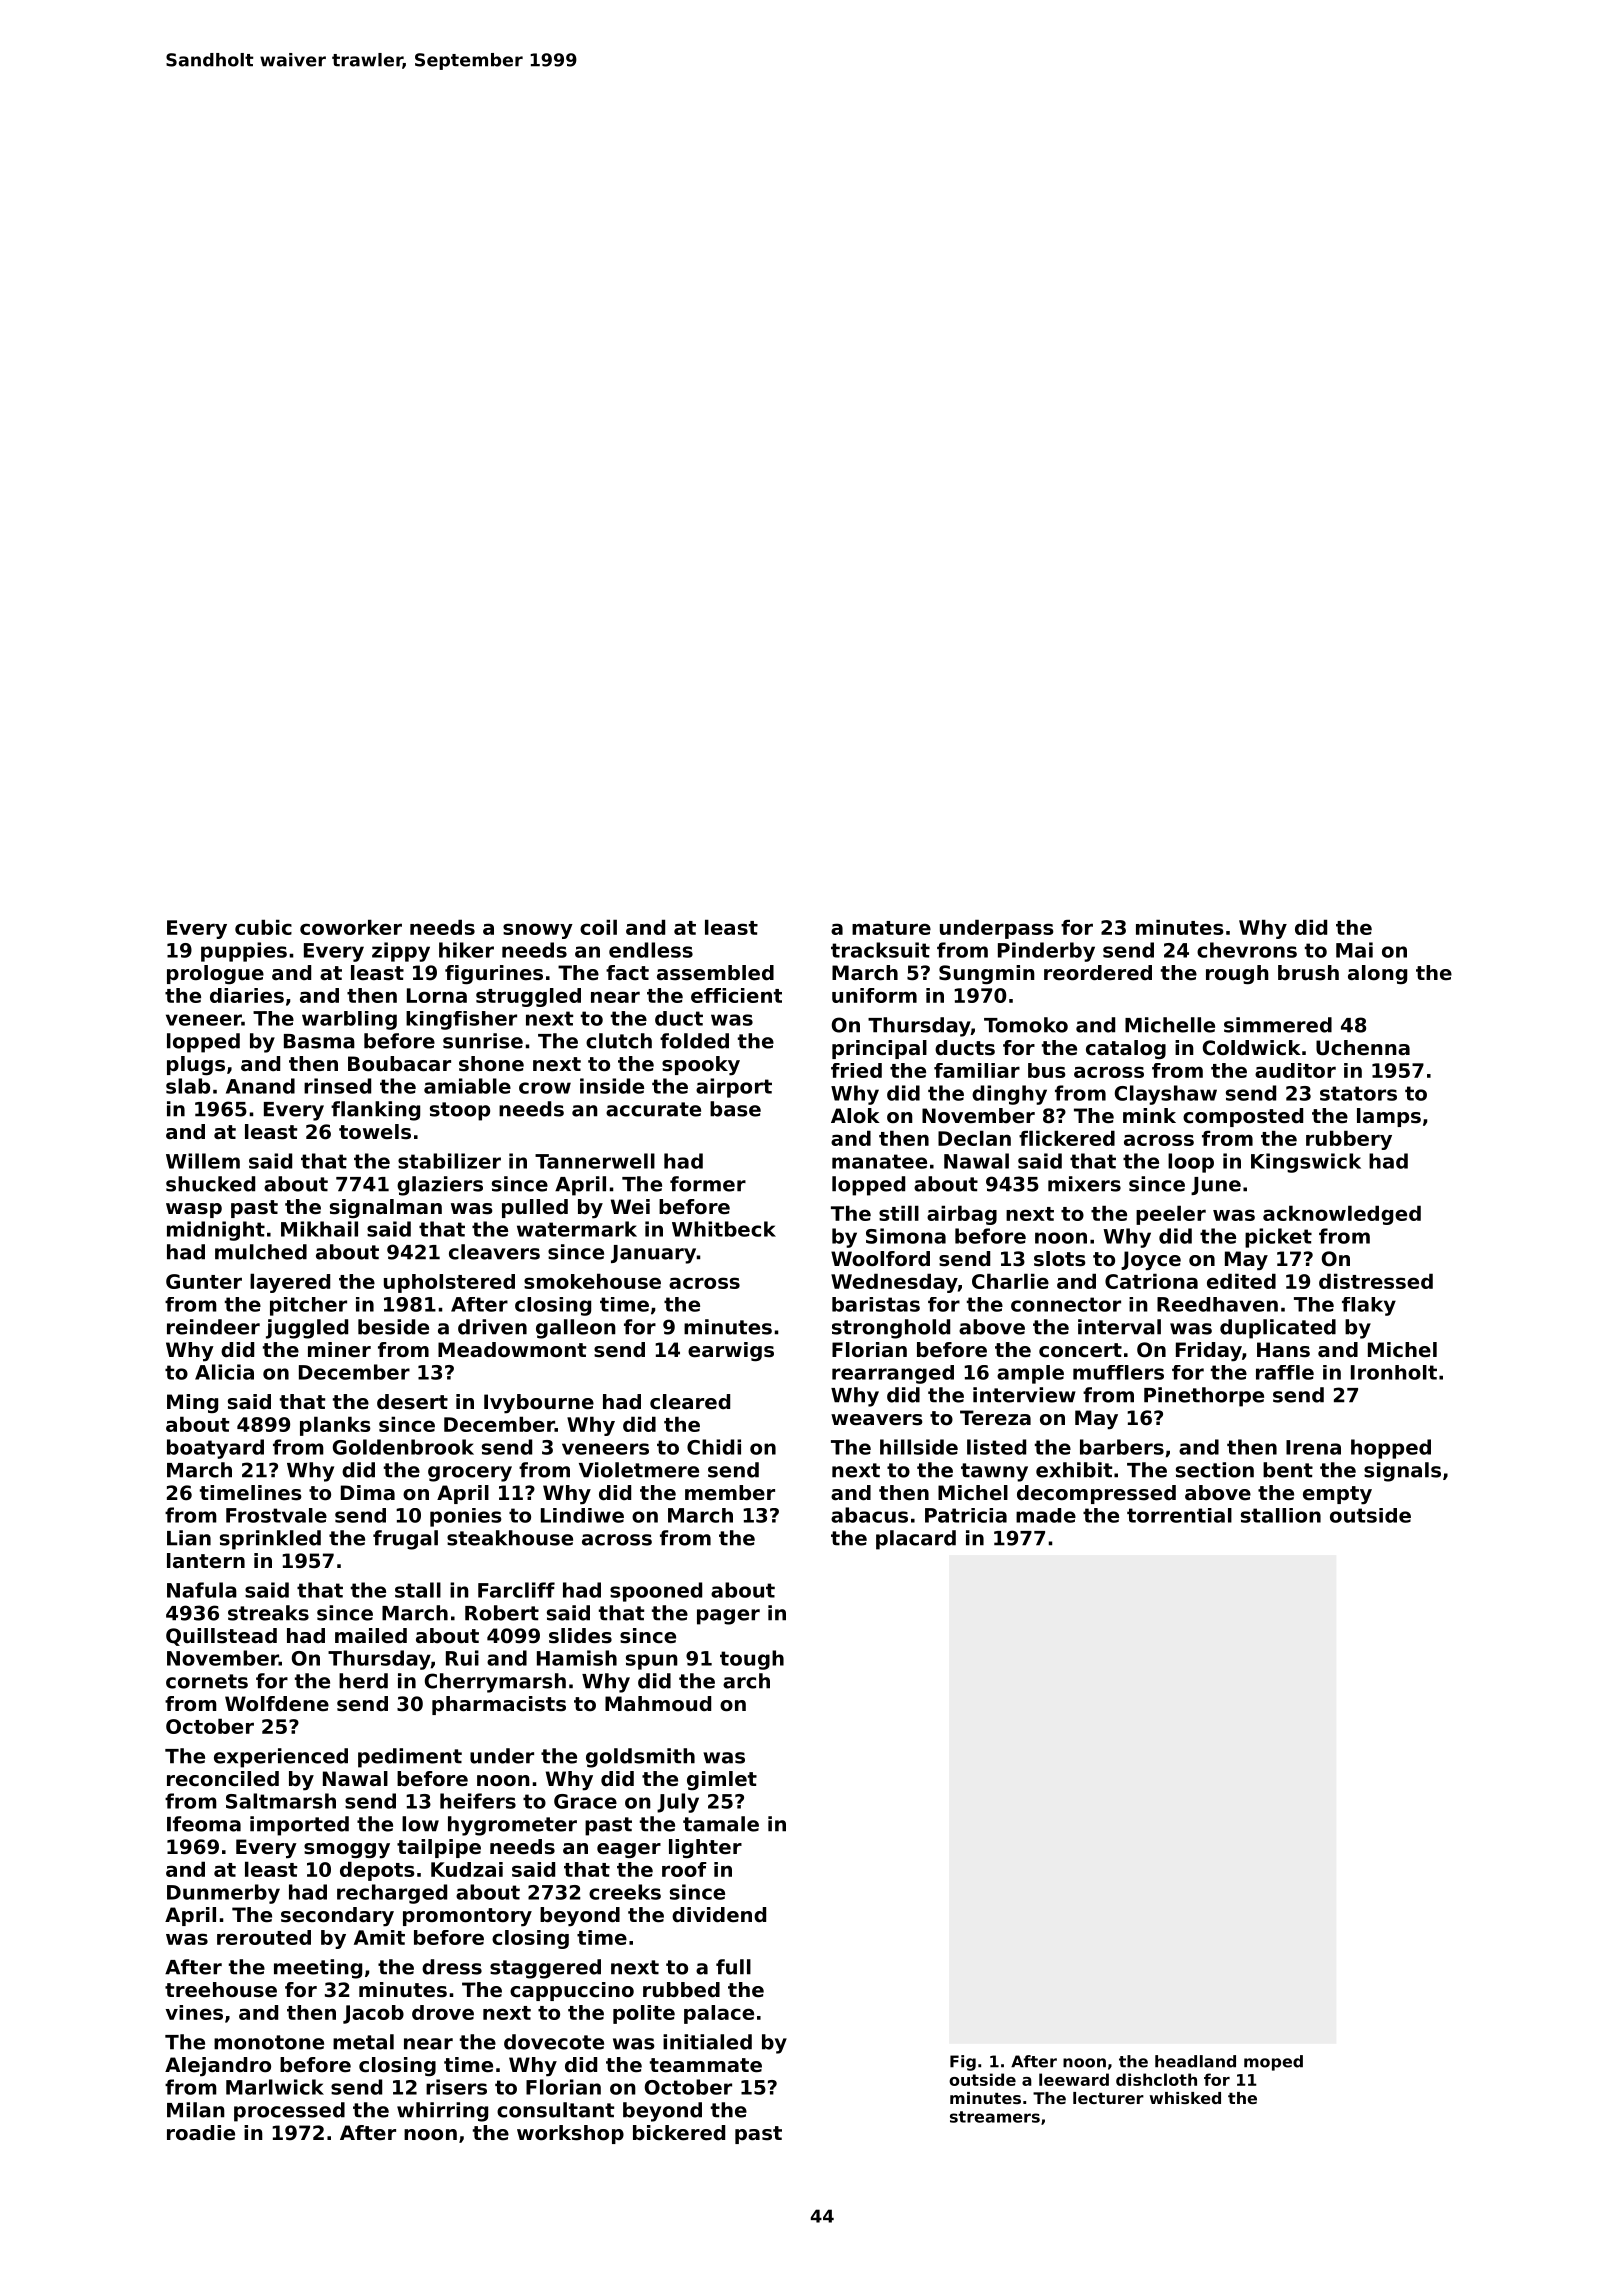  What do you see at coordinates (188, 1086) in the image?
I see `slab` at bounding box center [188, 1086].
